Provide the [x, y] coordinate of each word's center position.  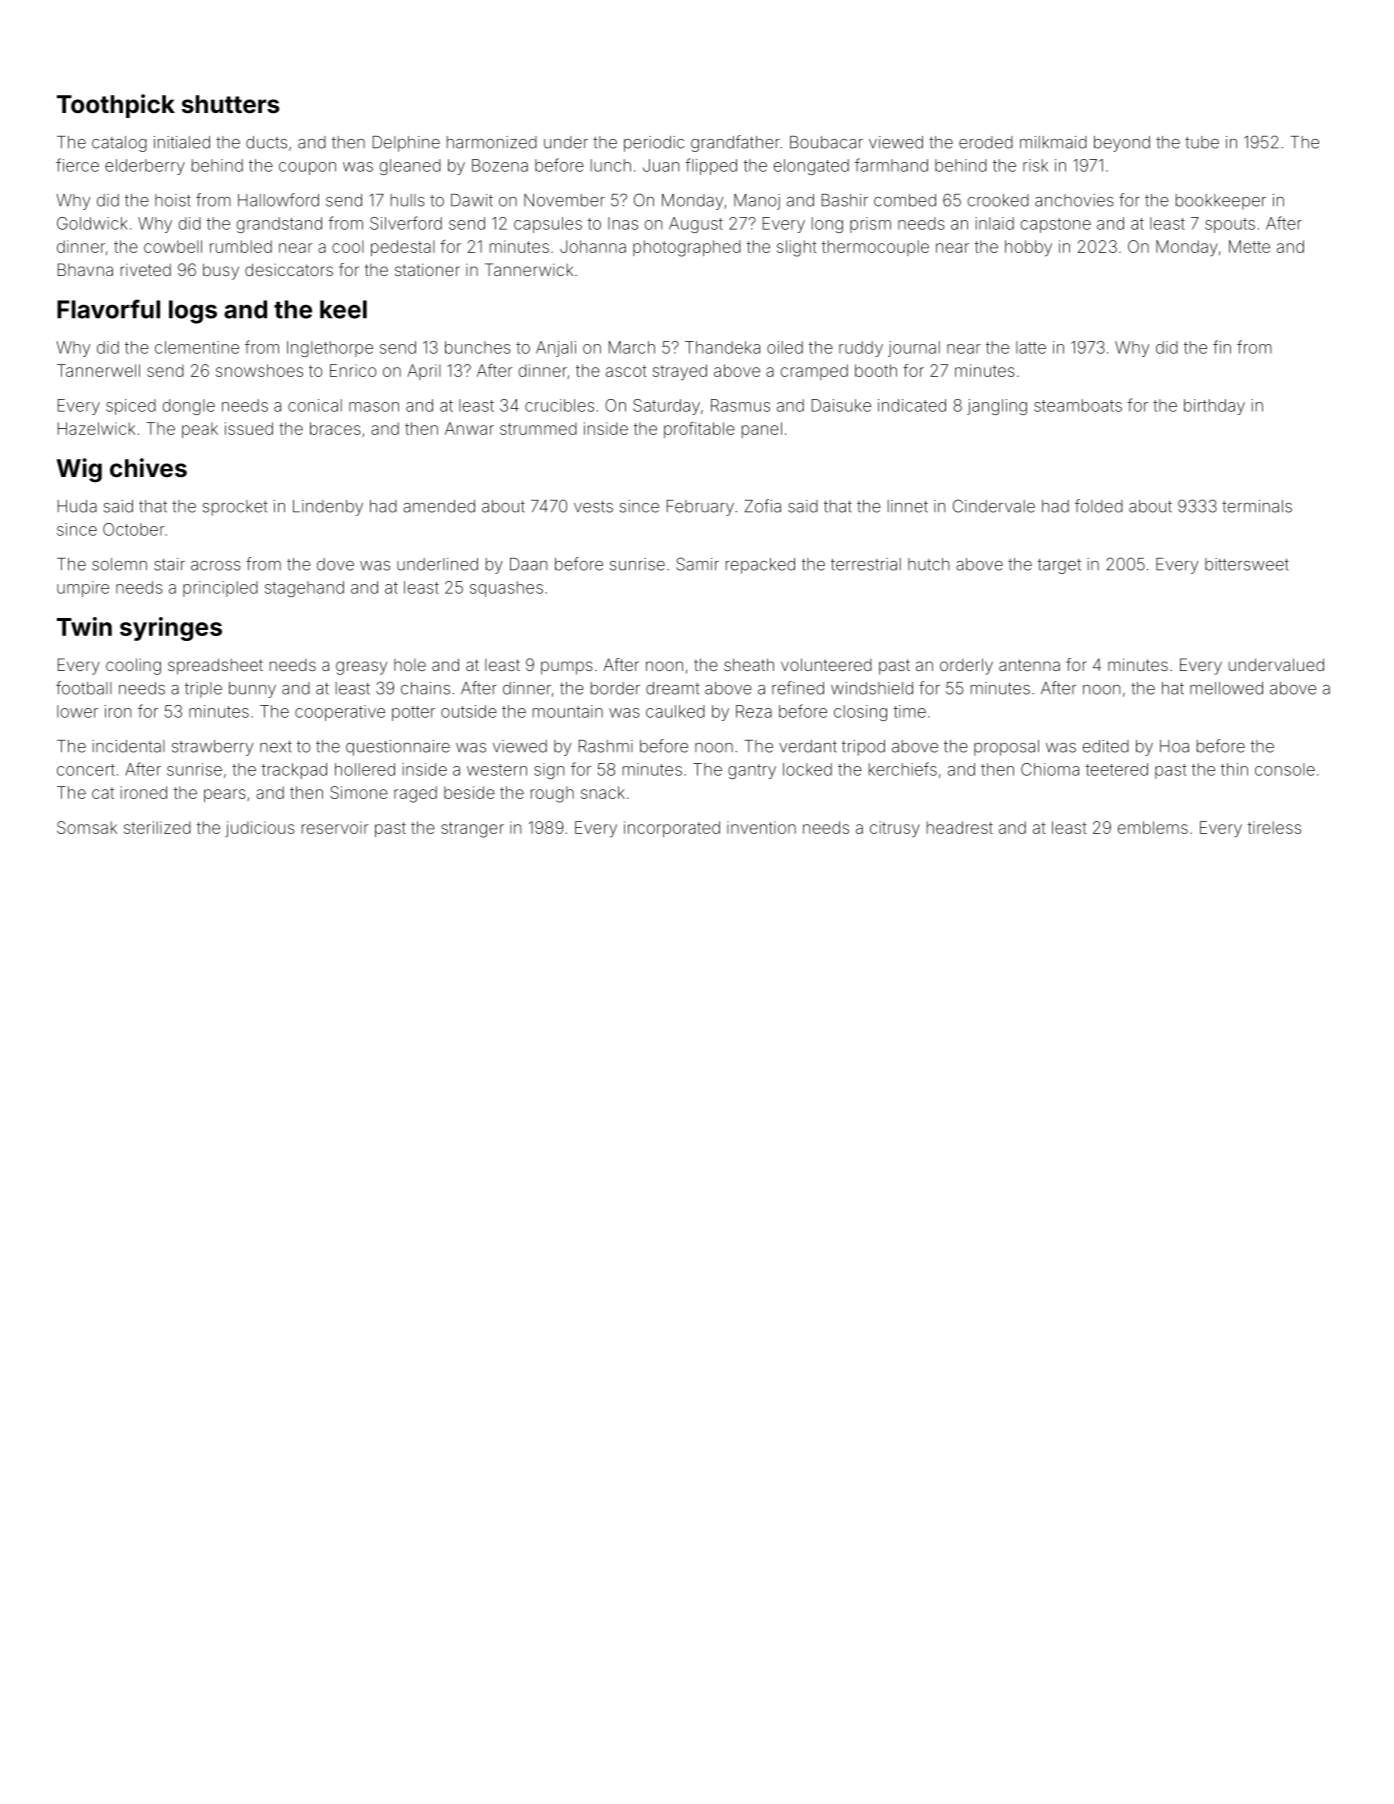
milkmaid [1053, 142]
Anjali [556, 349]
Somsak [87, 827]
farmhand [891, 165]
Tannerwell [98, 370]
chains [425, 688]
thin [1234, 769]
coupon [307, 168]
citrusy [895, 829]
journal [914, 349]
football [84, 688]
